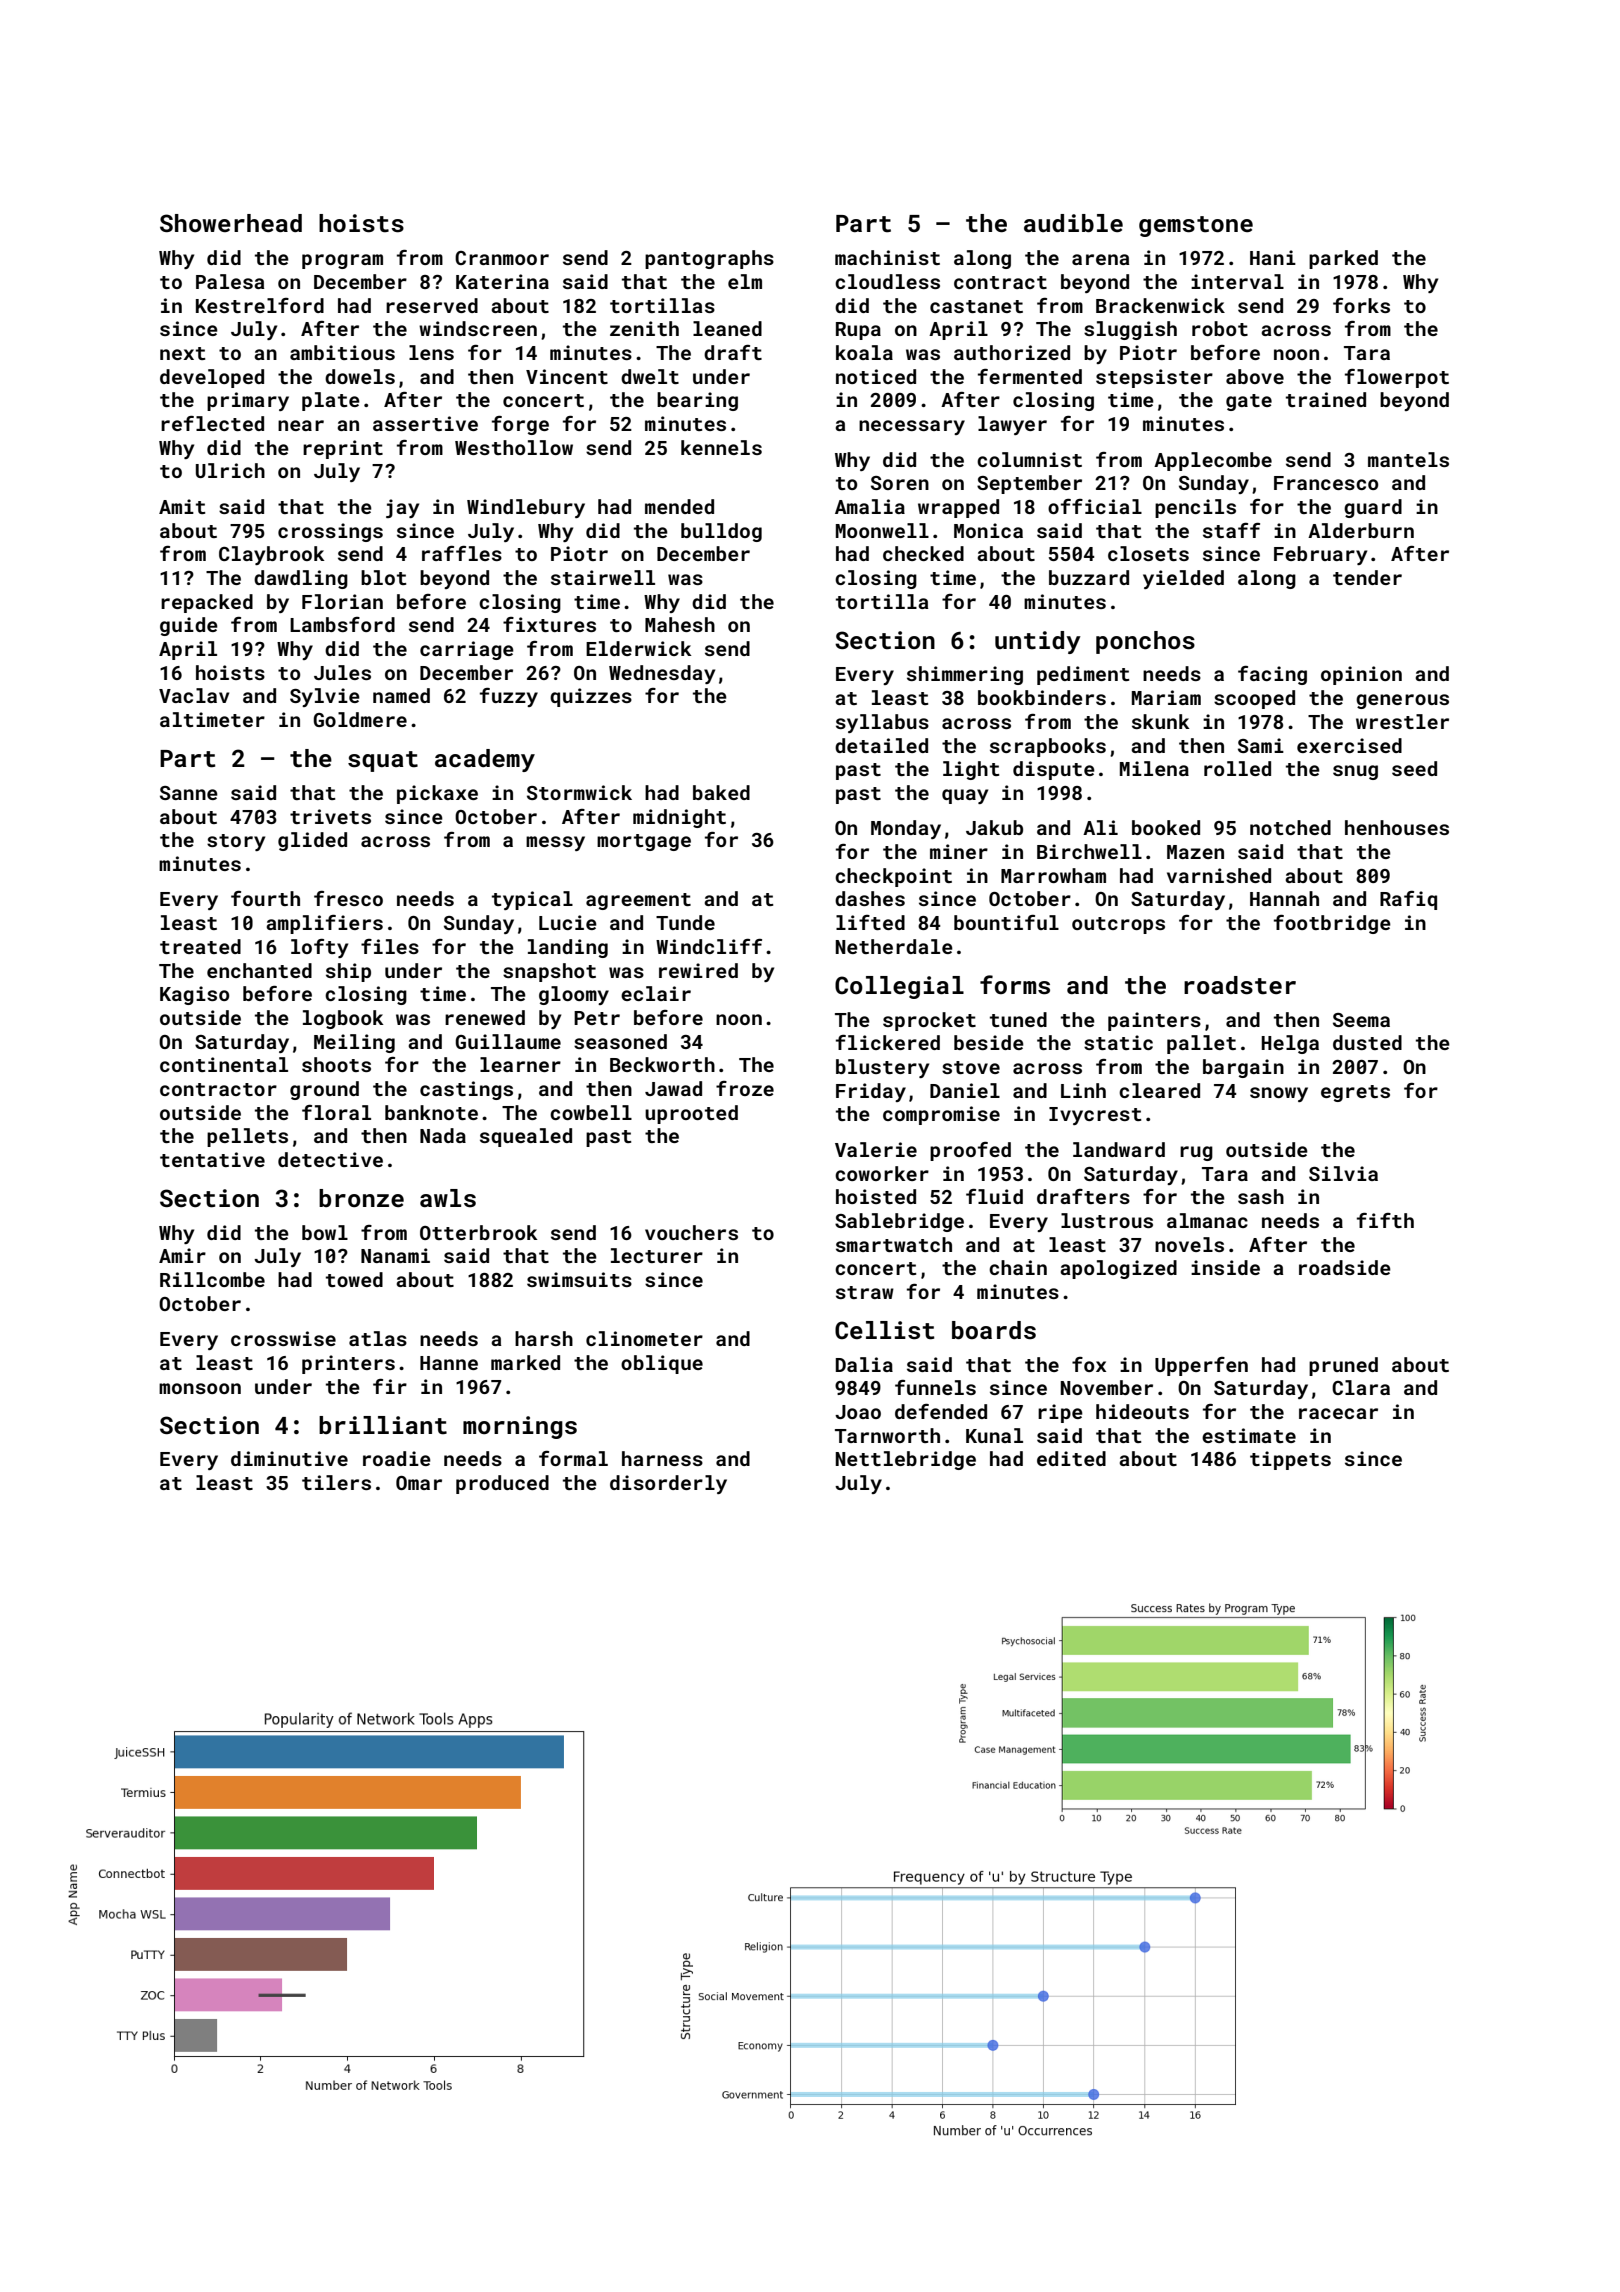 The width and height of the document is (1620, 2292). What do you see at coordinates (1349, 745) in the document?
I see `exercised` at bounding box center [1349, 745].
